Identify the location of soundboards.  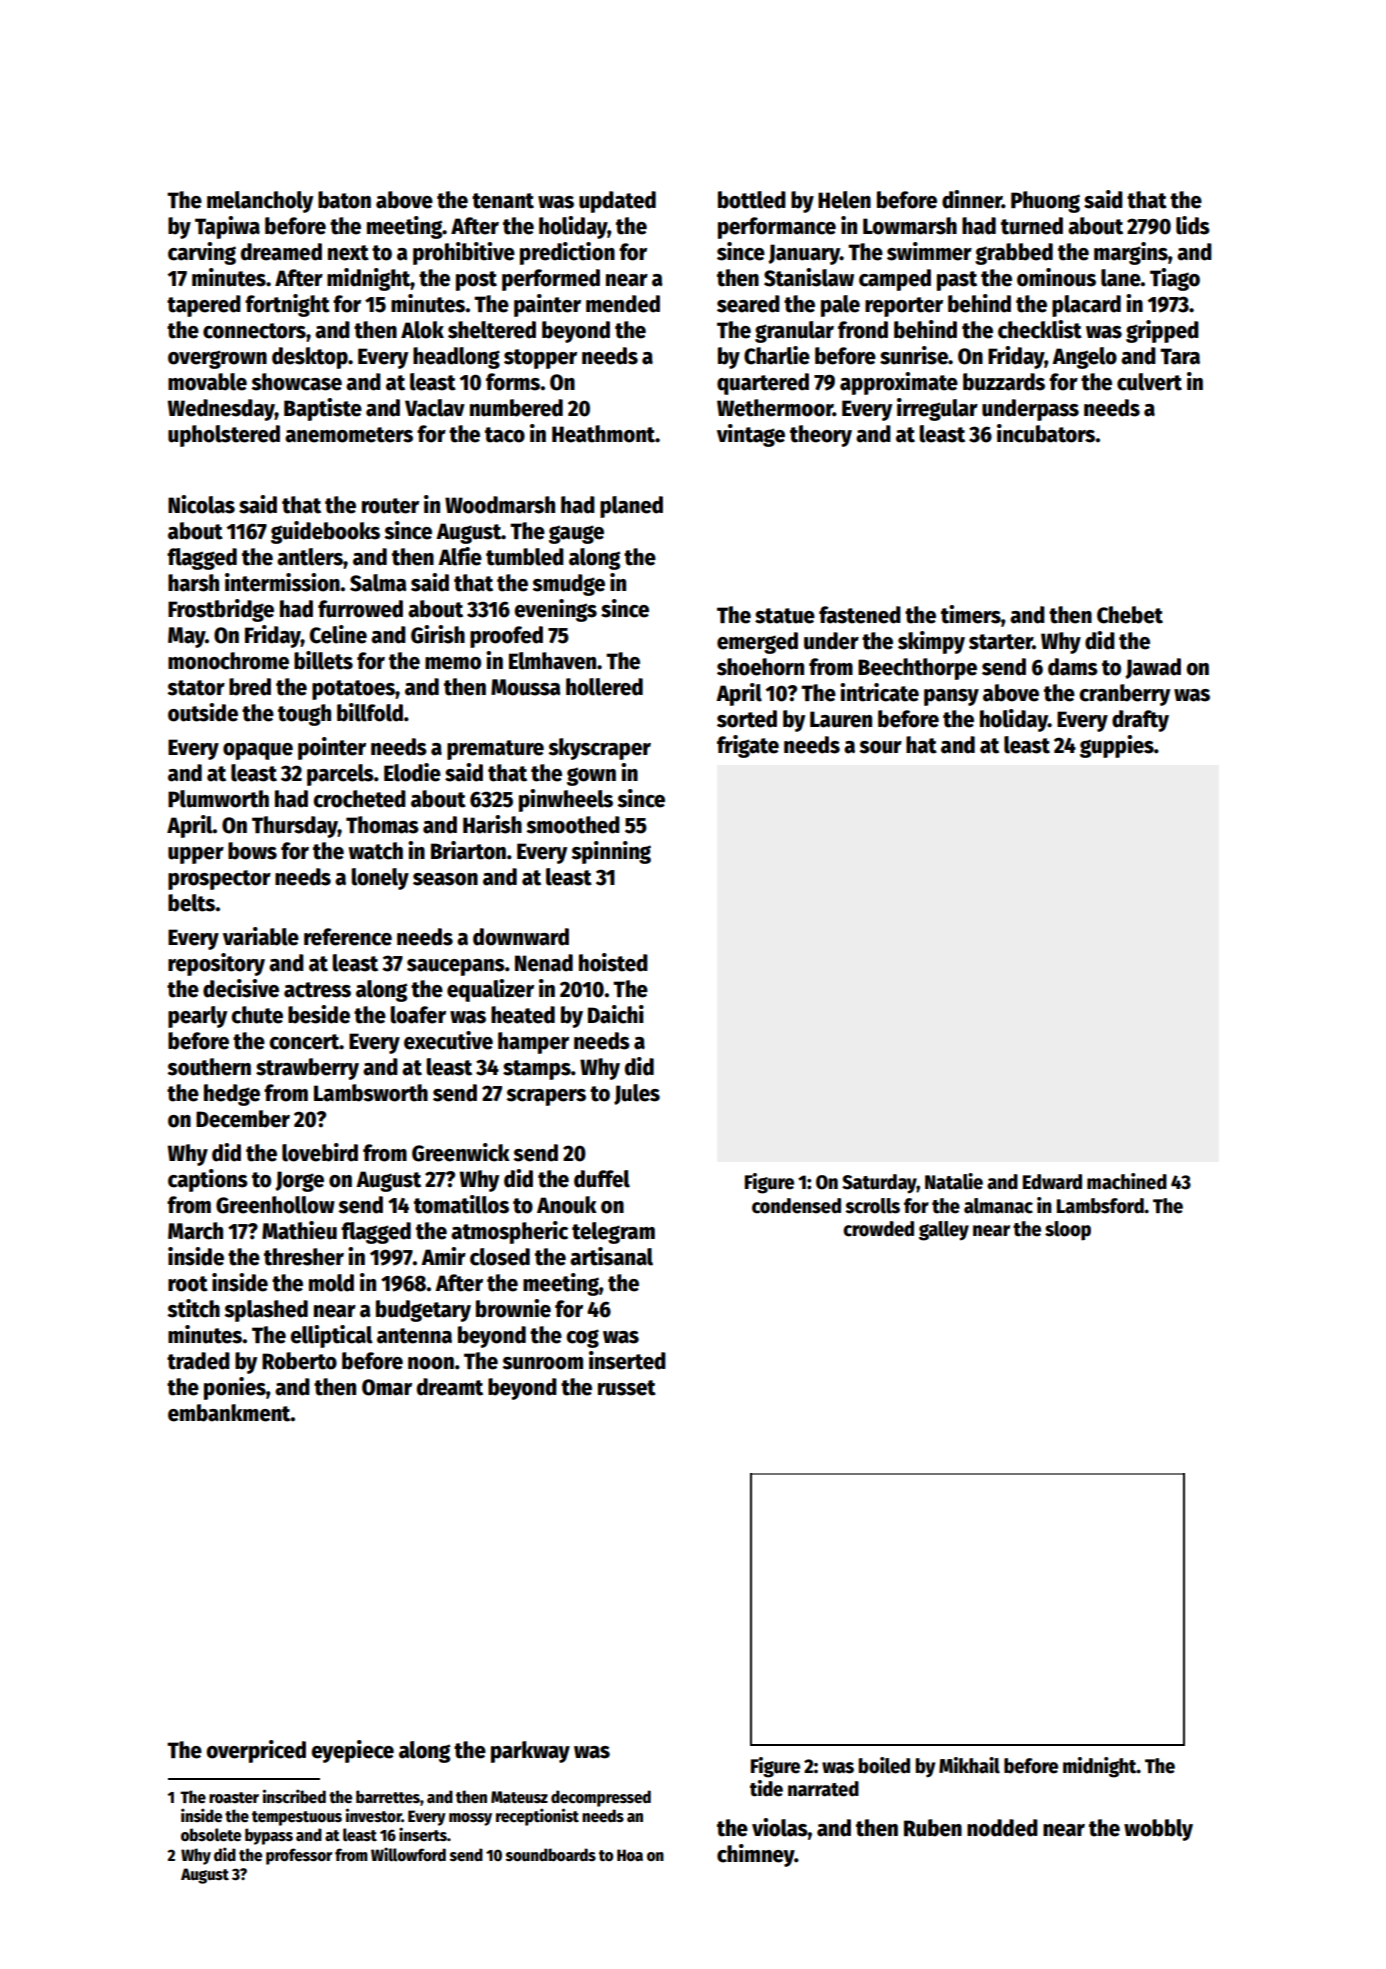
(551, 1855).
